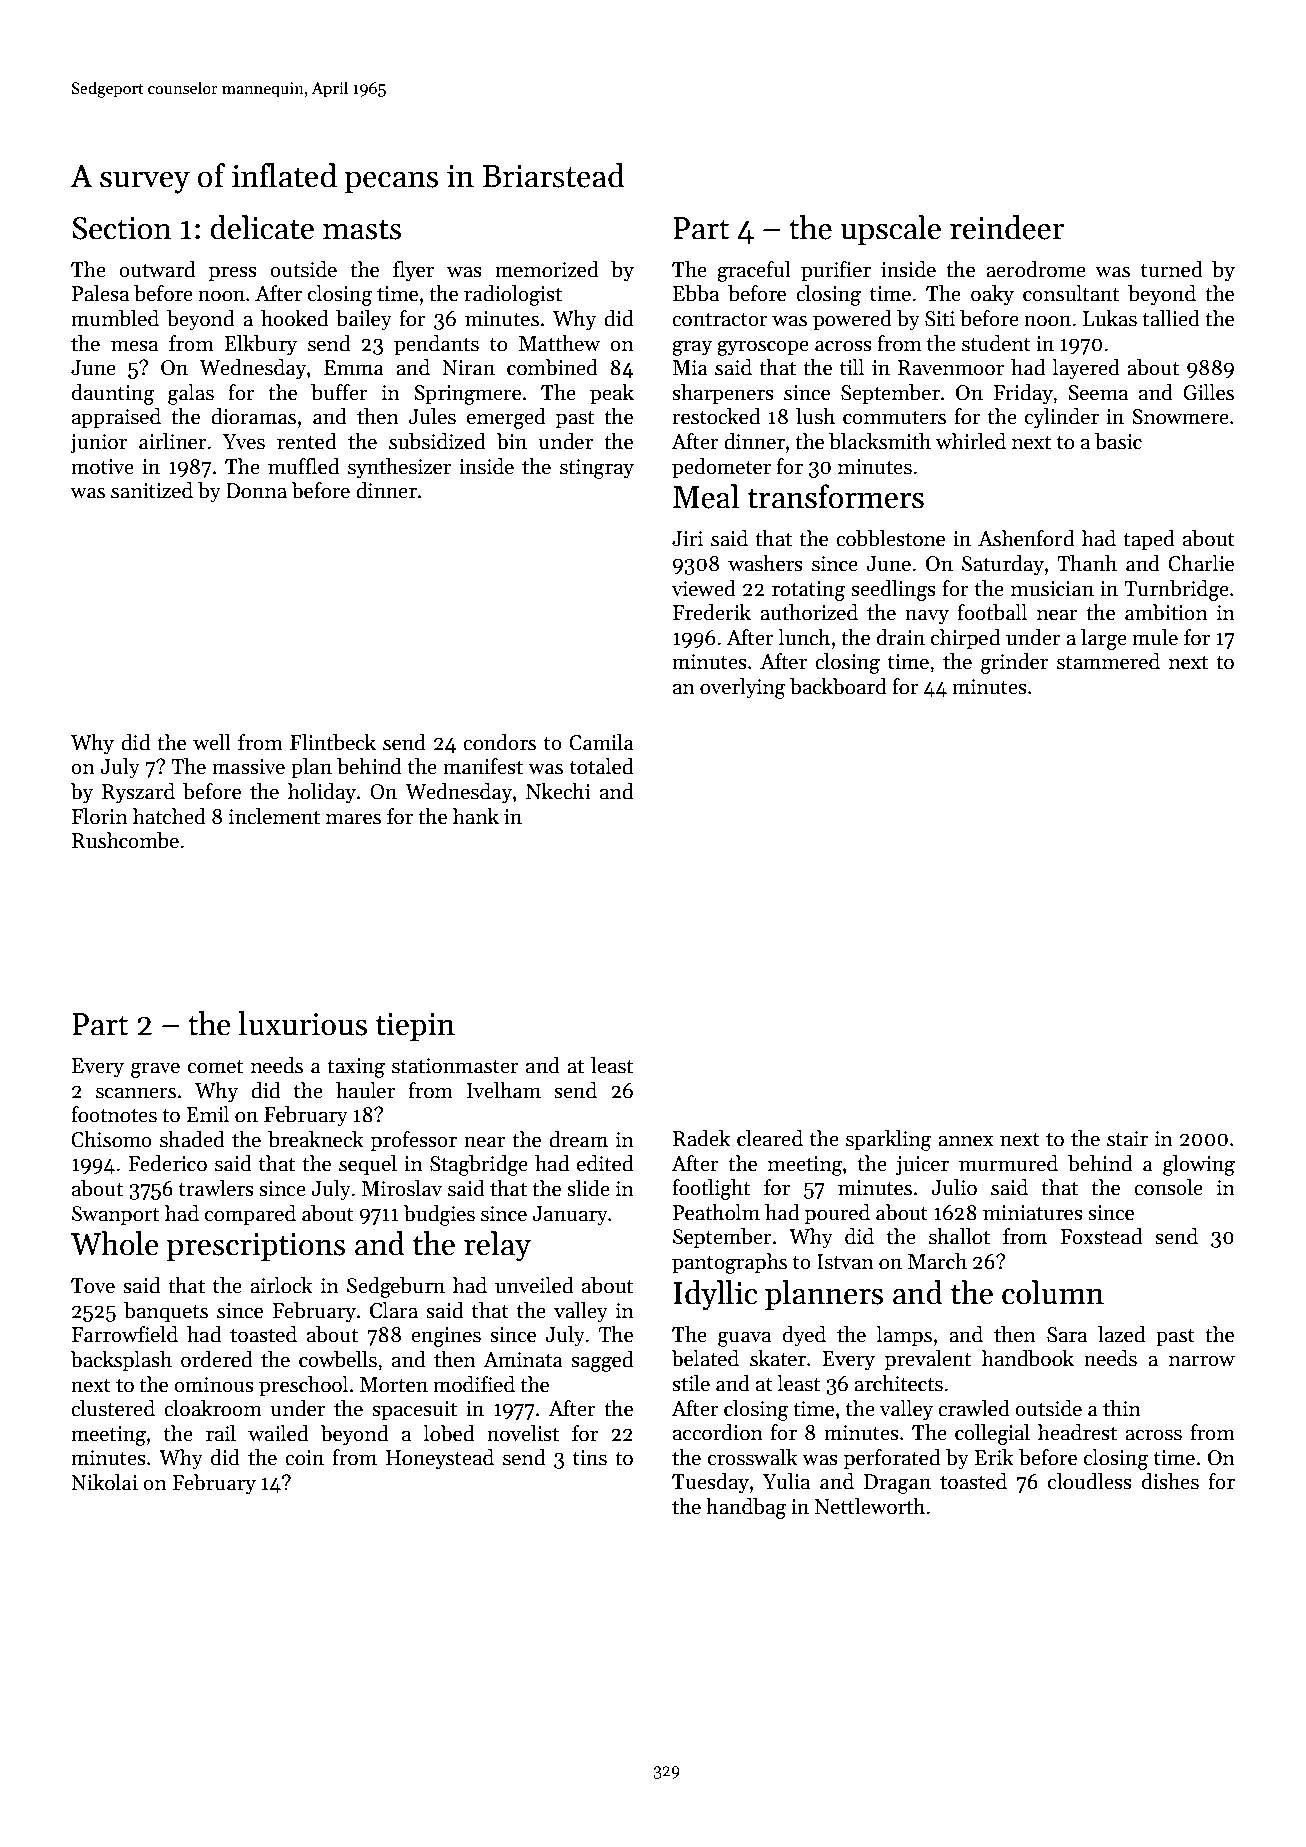 This image has width=1306, height=1847. I want to click on Istvan, so click(845, 1262).
